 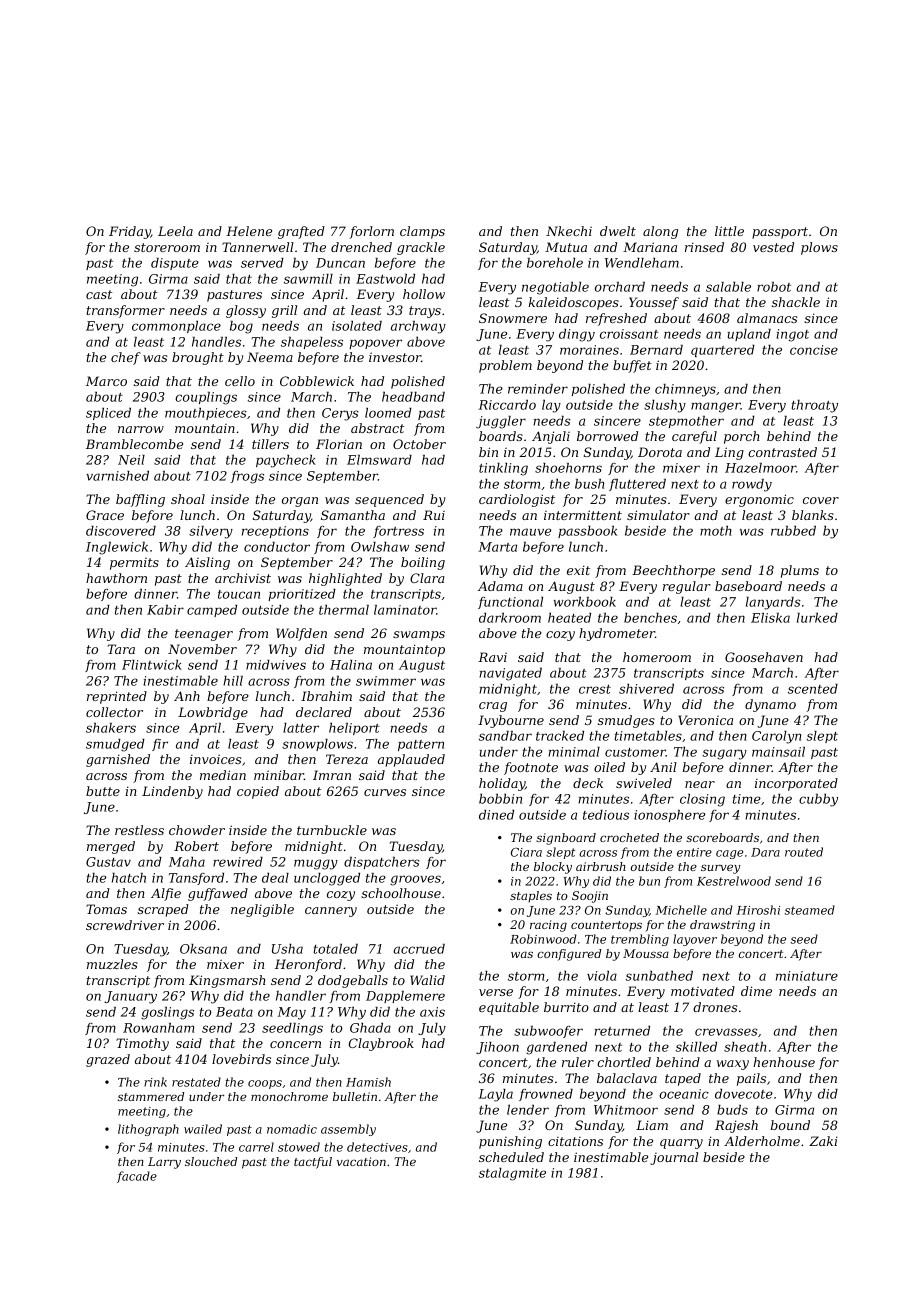 I want to click on deal, so click(x=275, y=878).
